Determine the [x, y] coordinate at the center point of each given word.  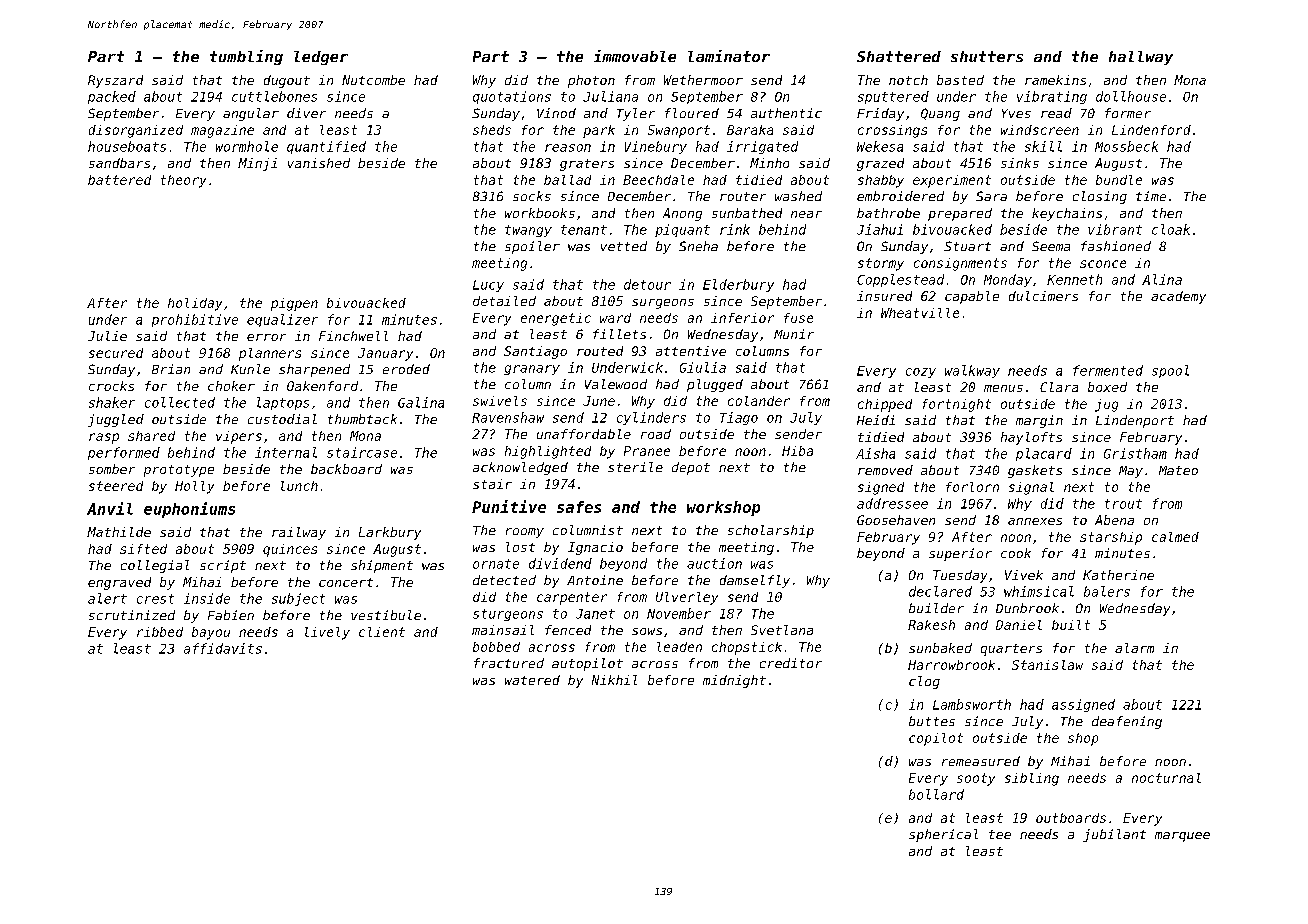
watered [532, 680]
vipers [239, 437]
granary [532, 370]
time [1151, 196]
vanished [319, 163]
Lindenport [1135, 421]
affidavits [223, 648]
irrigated [762, 147]
